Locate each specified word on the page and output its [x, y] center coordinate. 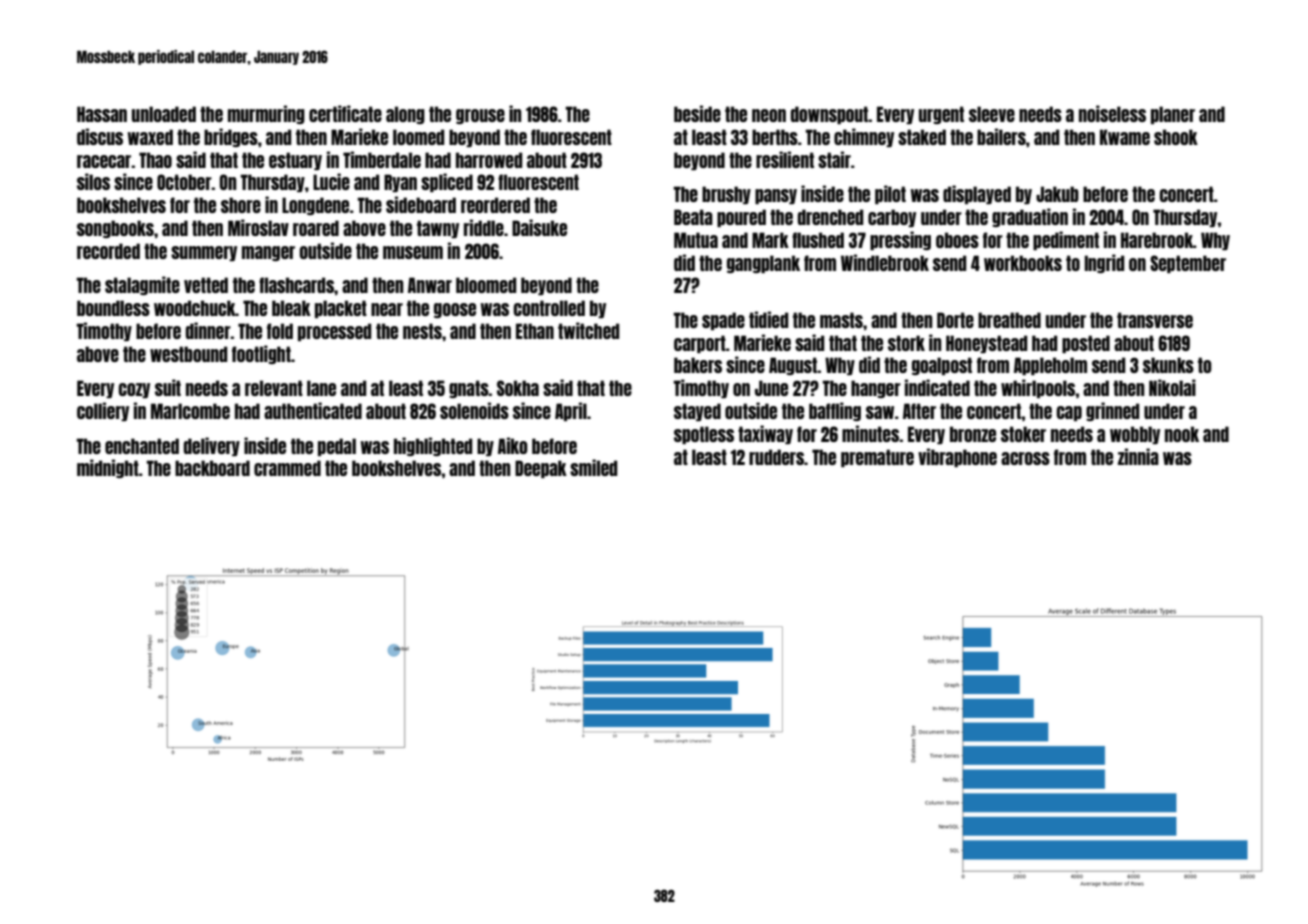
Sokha [518, 388]
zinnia [1138, 456]
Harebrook [1157, 240]
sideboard [421, 204]
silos [93, 181]
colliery [103, 411]
